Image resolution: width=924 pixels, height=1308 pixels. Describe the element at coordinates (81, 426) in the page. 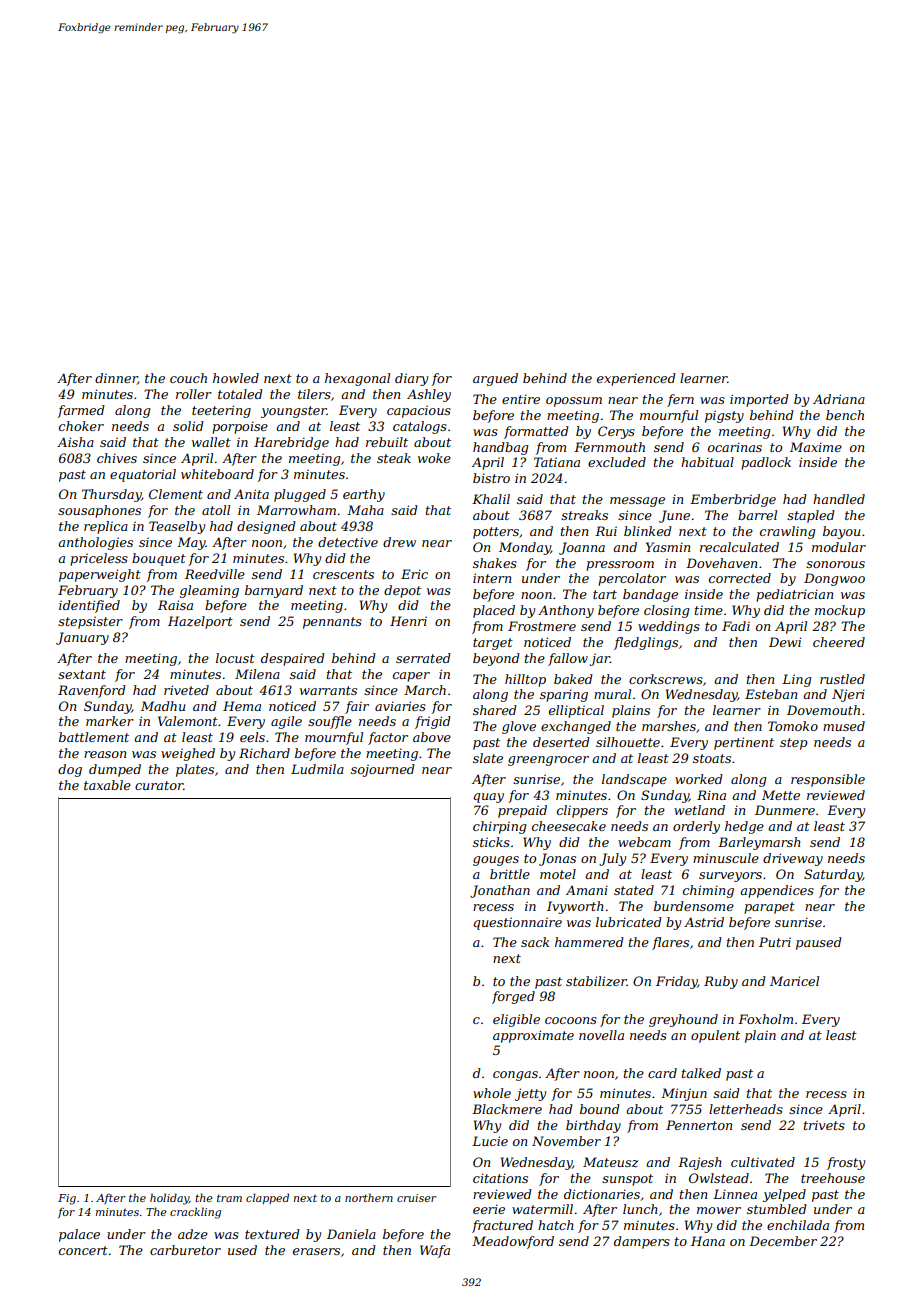

I see `choker` at that location.
